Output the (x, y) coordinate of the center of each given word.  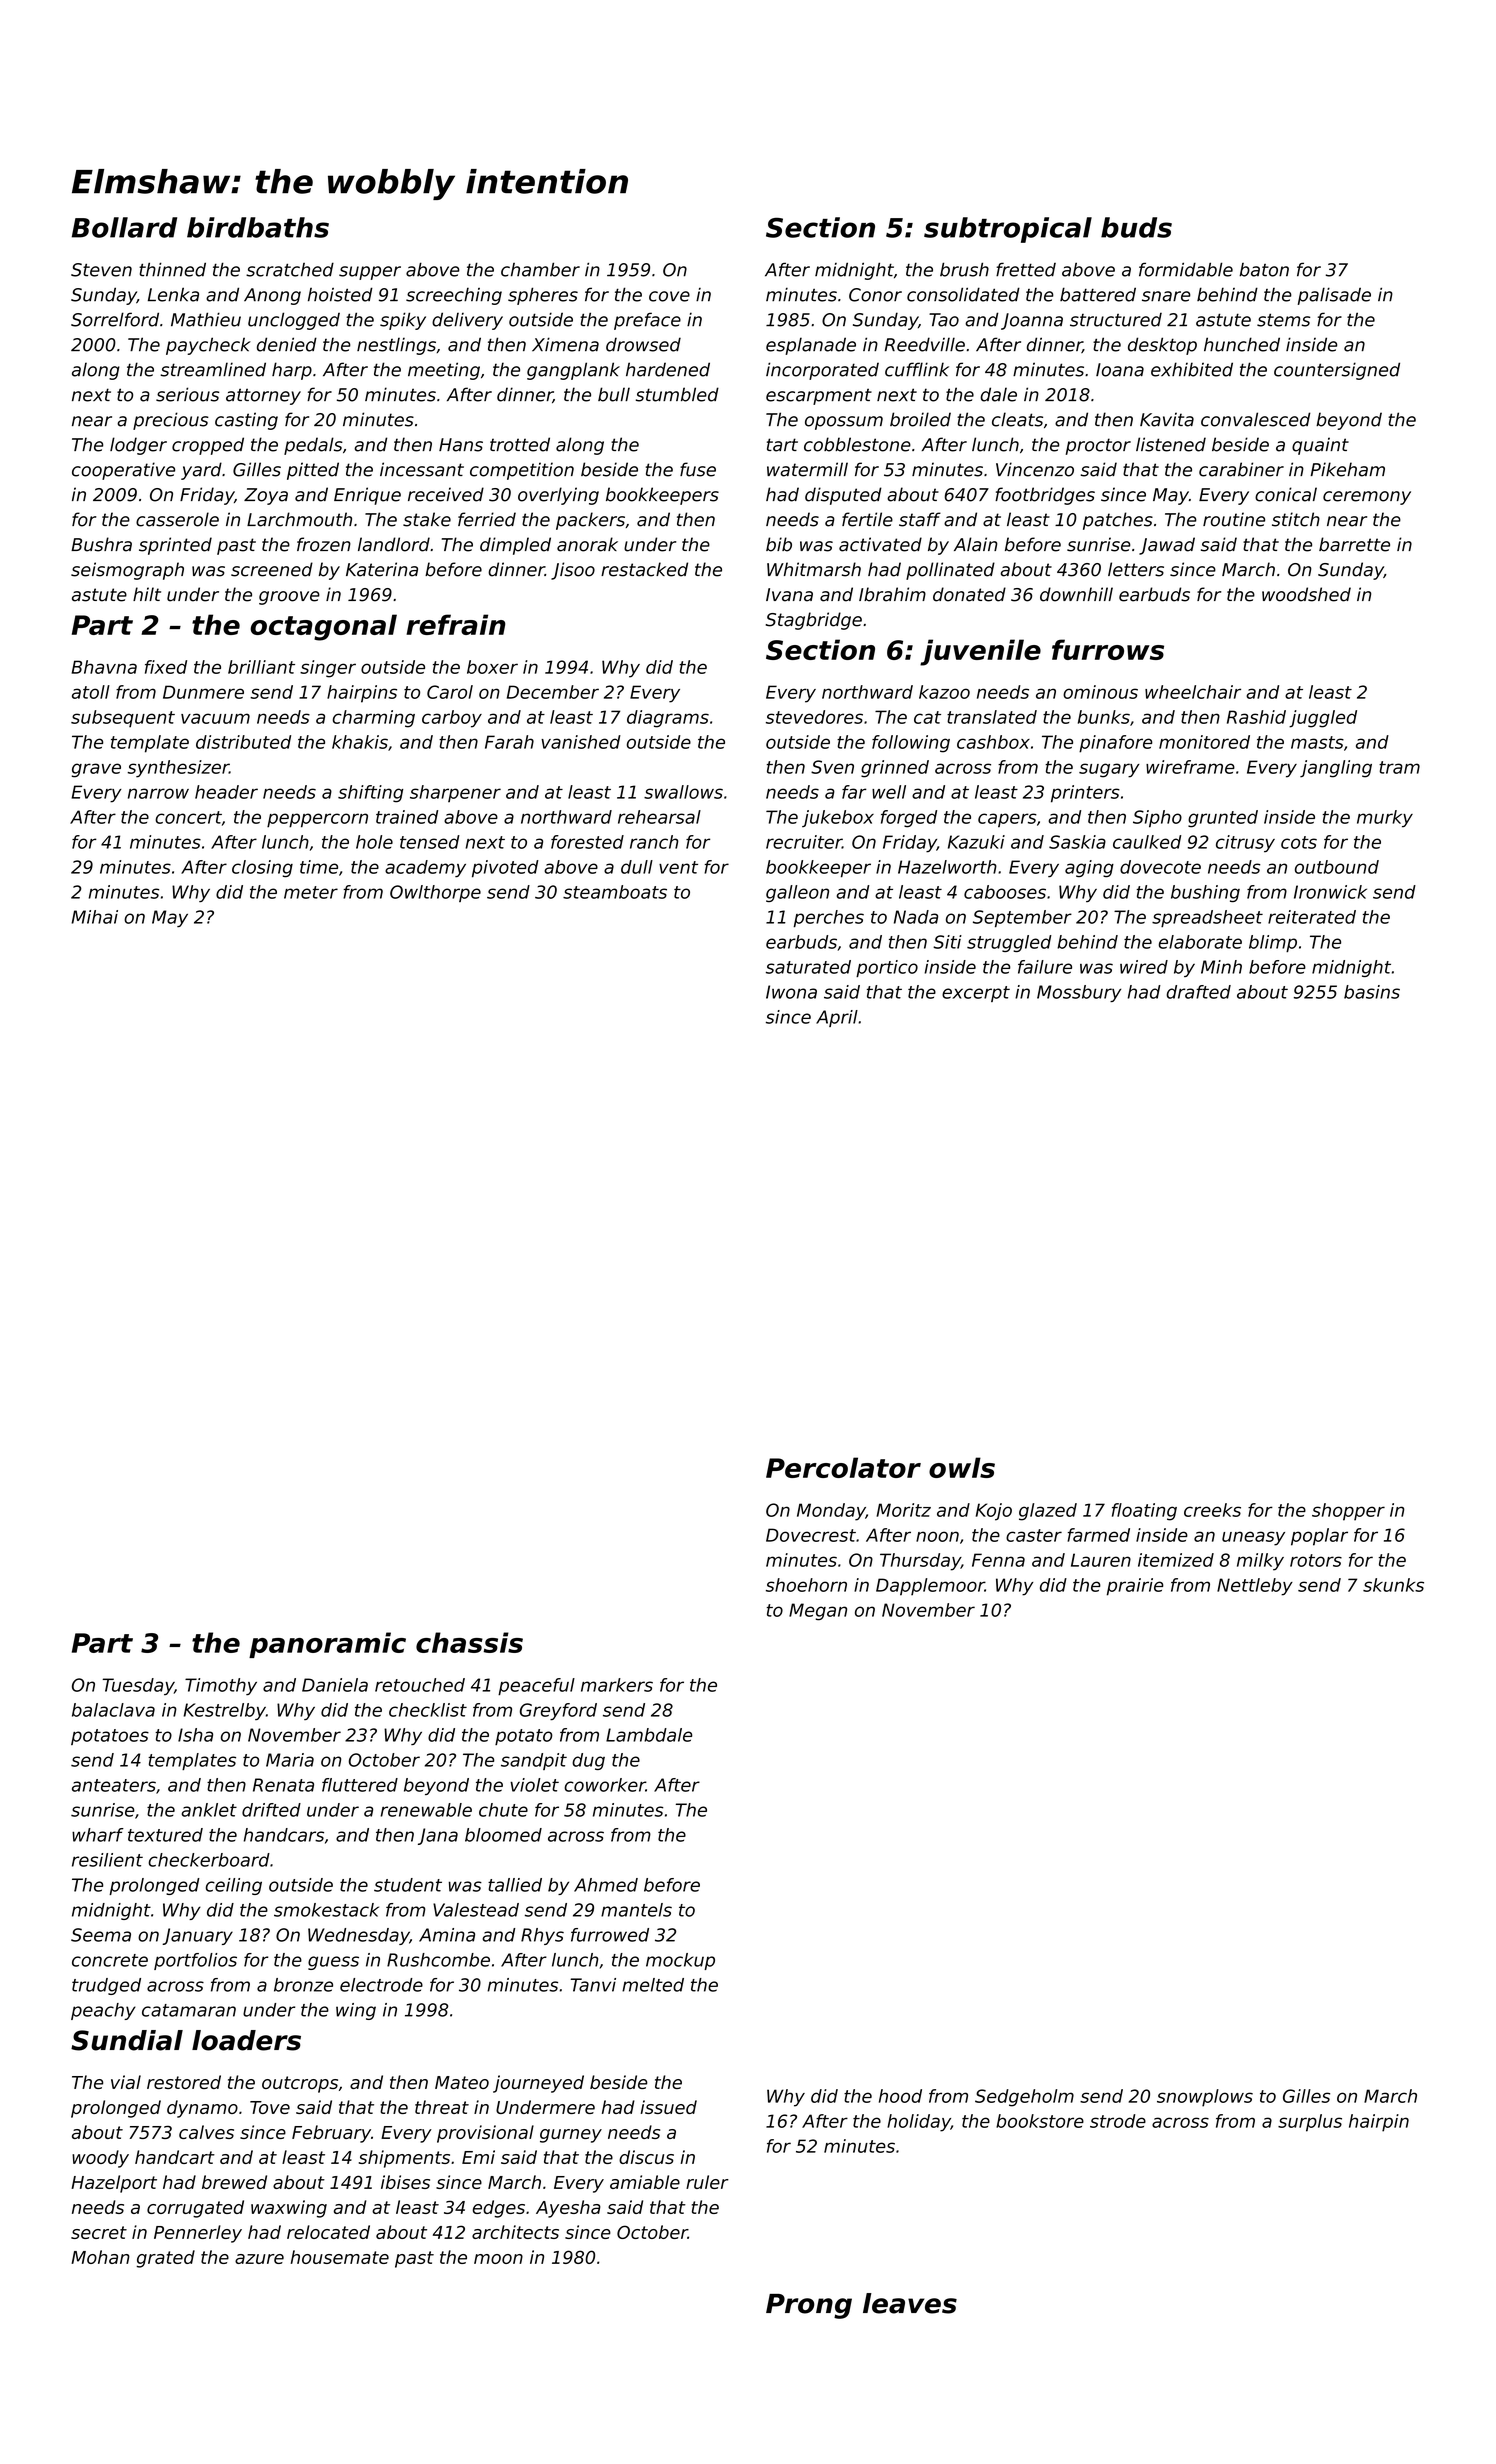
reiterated (1312, 917)
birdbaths (258, 227)
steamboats (615, 892)
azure (259, 2259)
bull (614, 394)
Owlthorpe (435, 893)
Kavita (1167, 419)
